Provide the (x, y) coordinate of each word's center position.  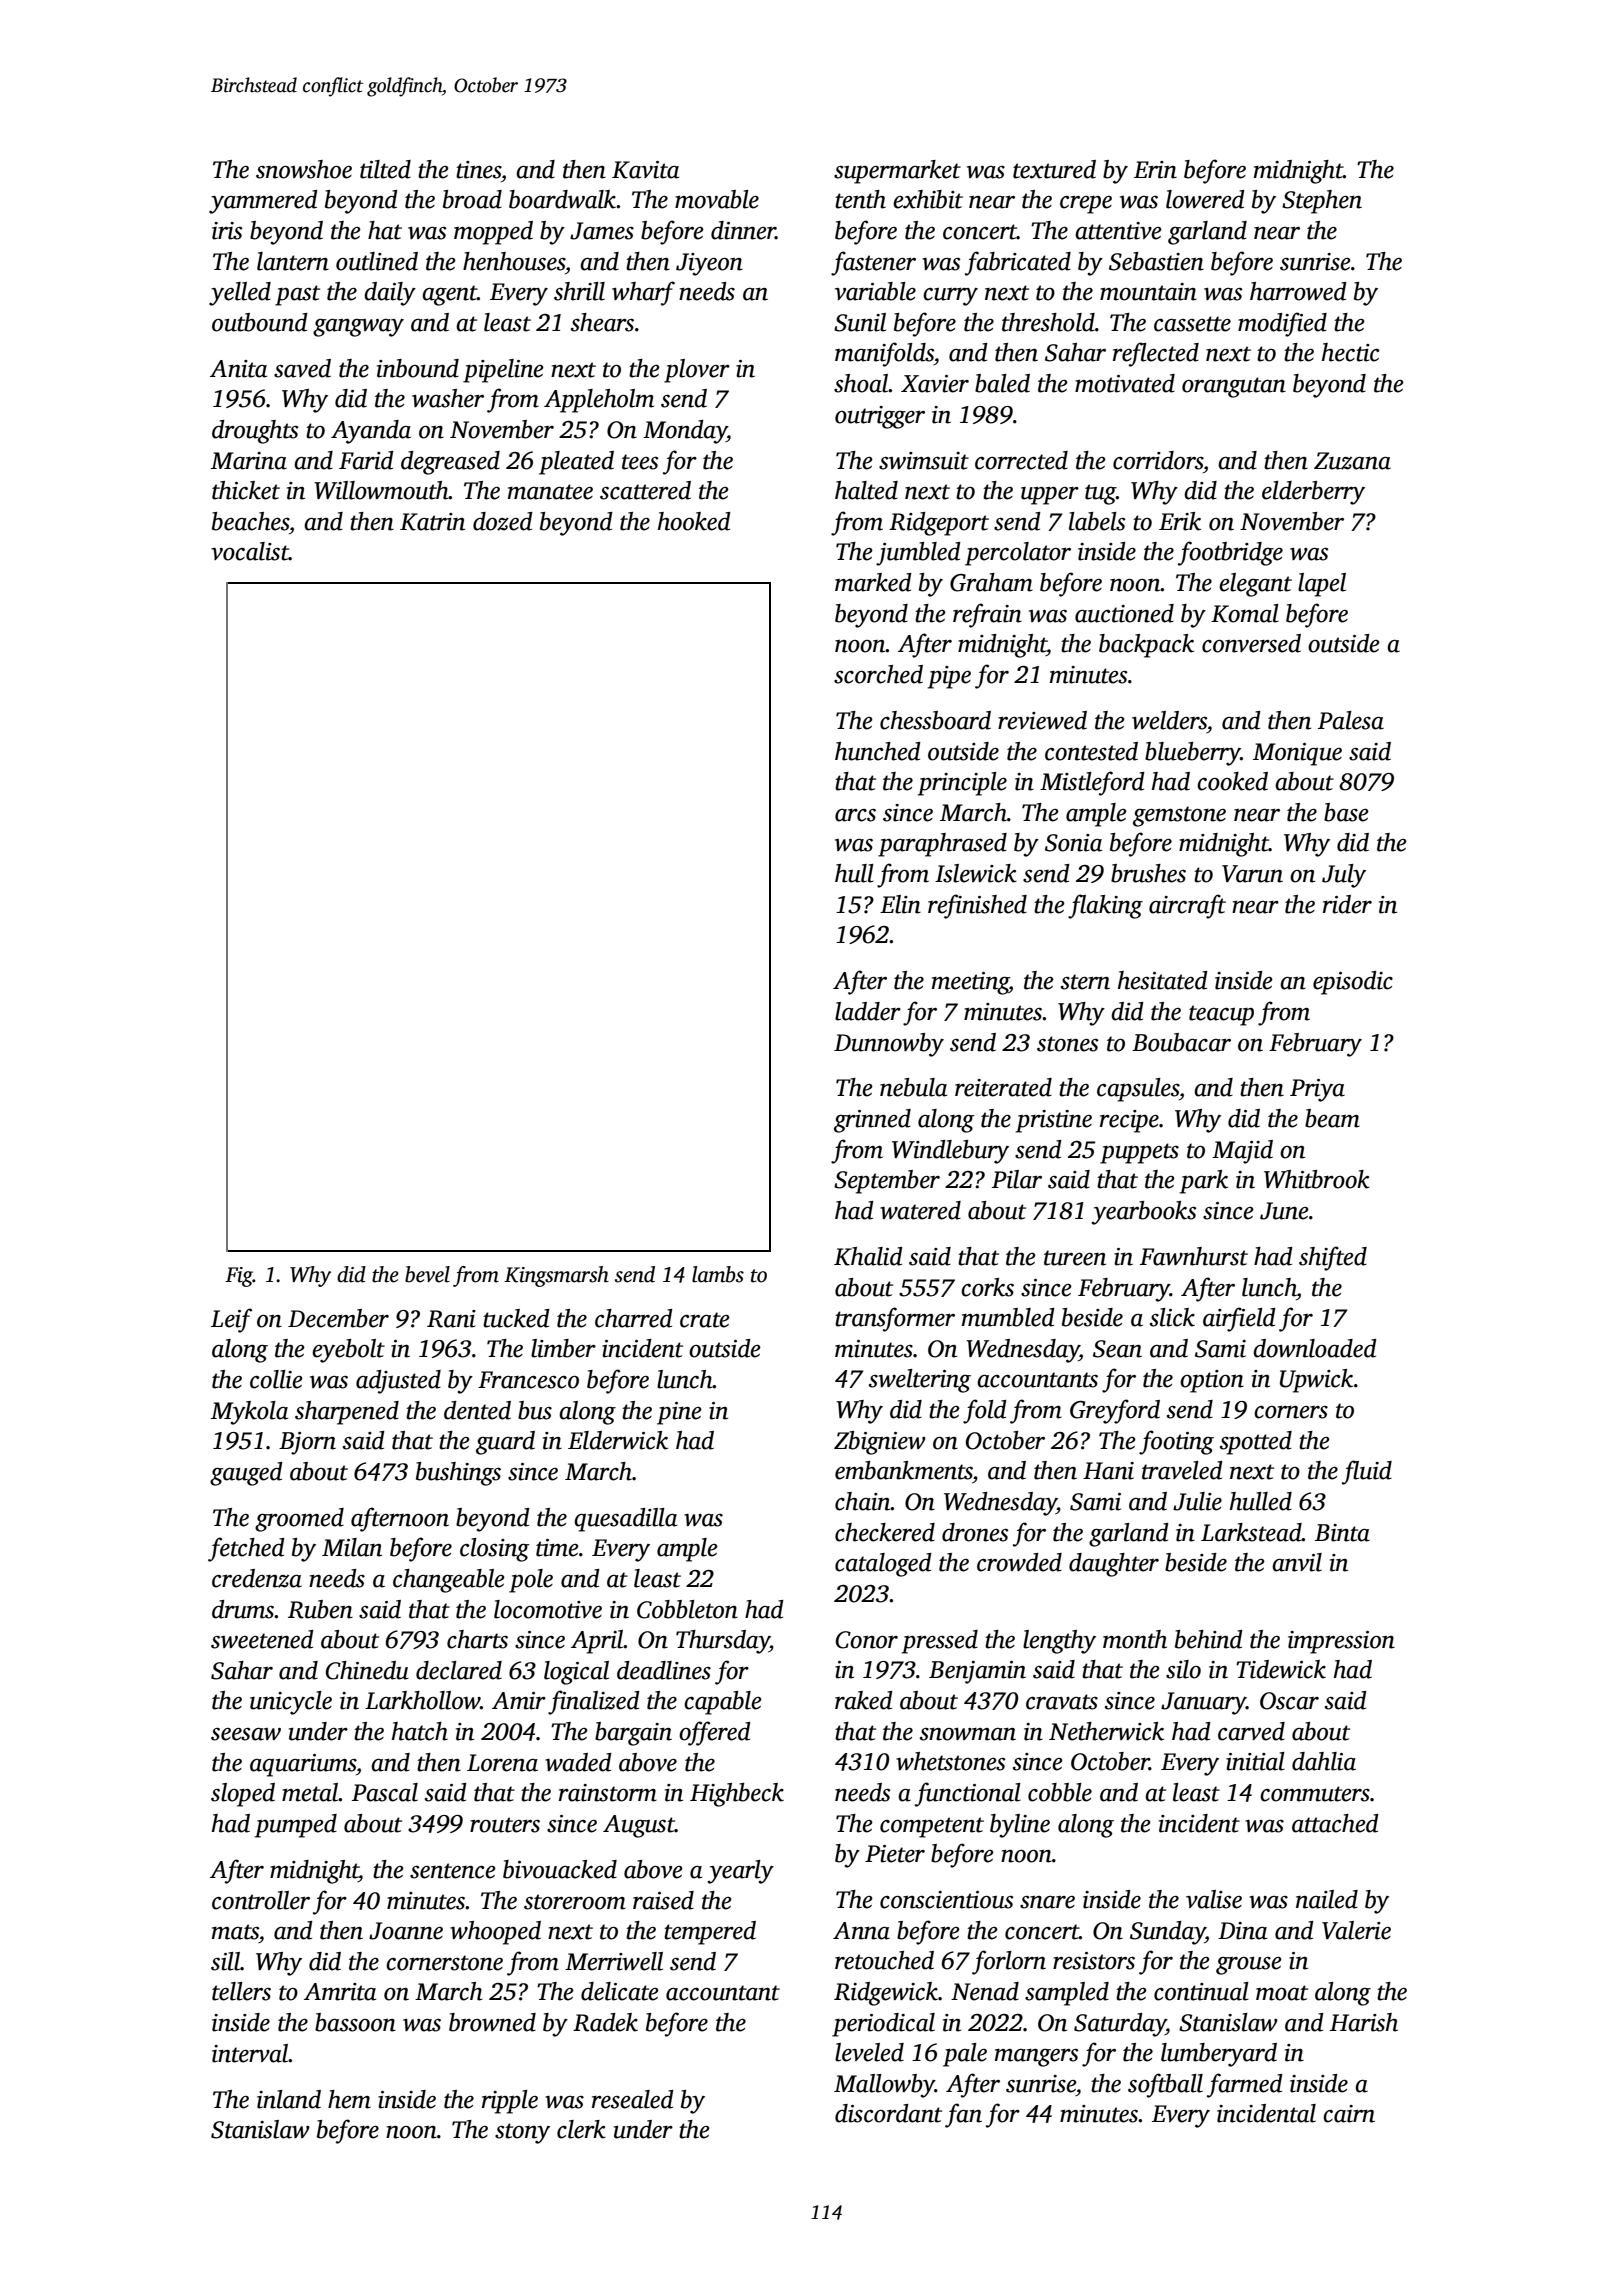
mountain (1148, 292)
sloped (243, 1795)
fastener (873, 263)
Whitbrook (1317, 1179)
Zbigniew (880, 1443)
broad (472, 199)
